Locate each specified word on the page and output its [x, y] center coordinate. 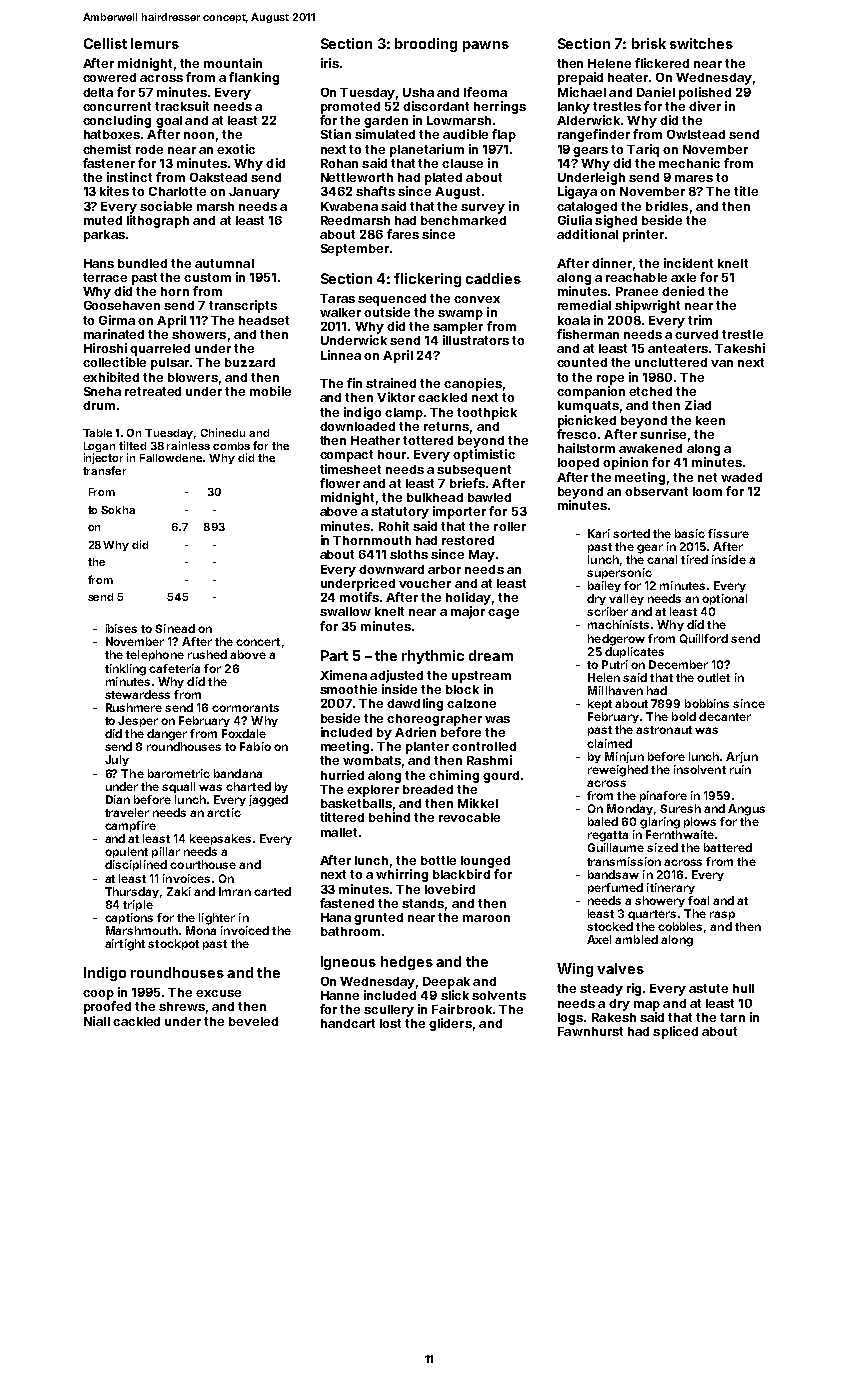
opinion [625, 463]
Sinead [175, 628]
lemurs [155, 43]
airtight [125, 945]
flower [340, 483]
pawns [486, 46]
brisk [649, 43]
